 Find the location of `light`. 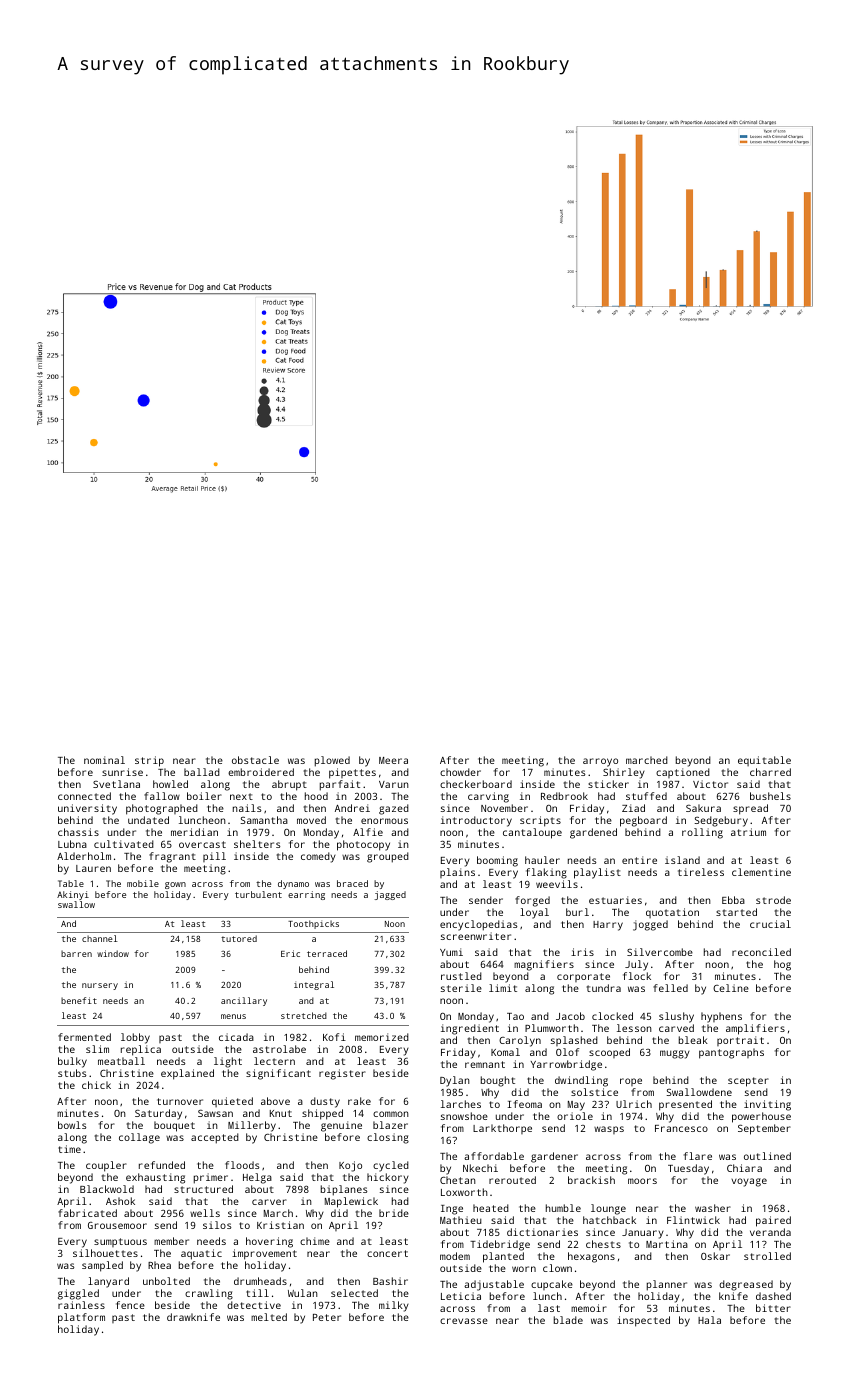

light is located at coordinates (228, 1062).
